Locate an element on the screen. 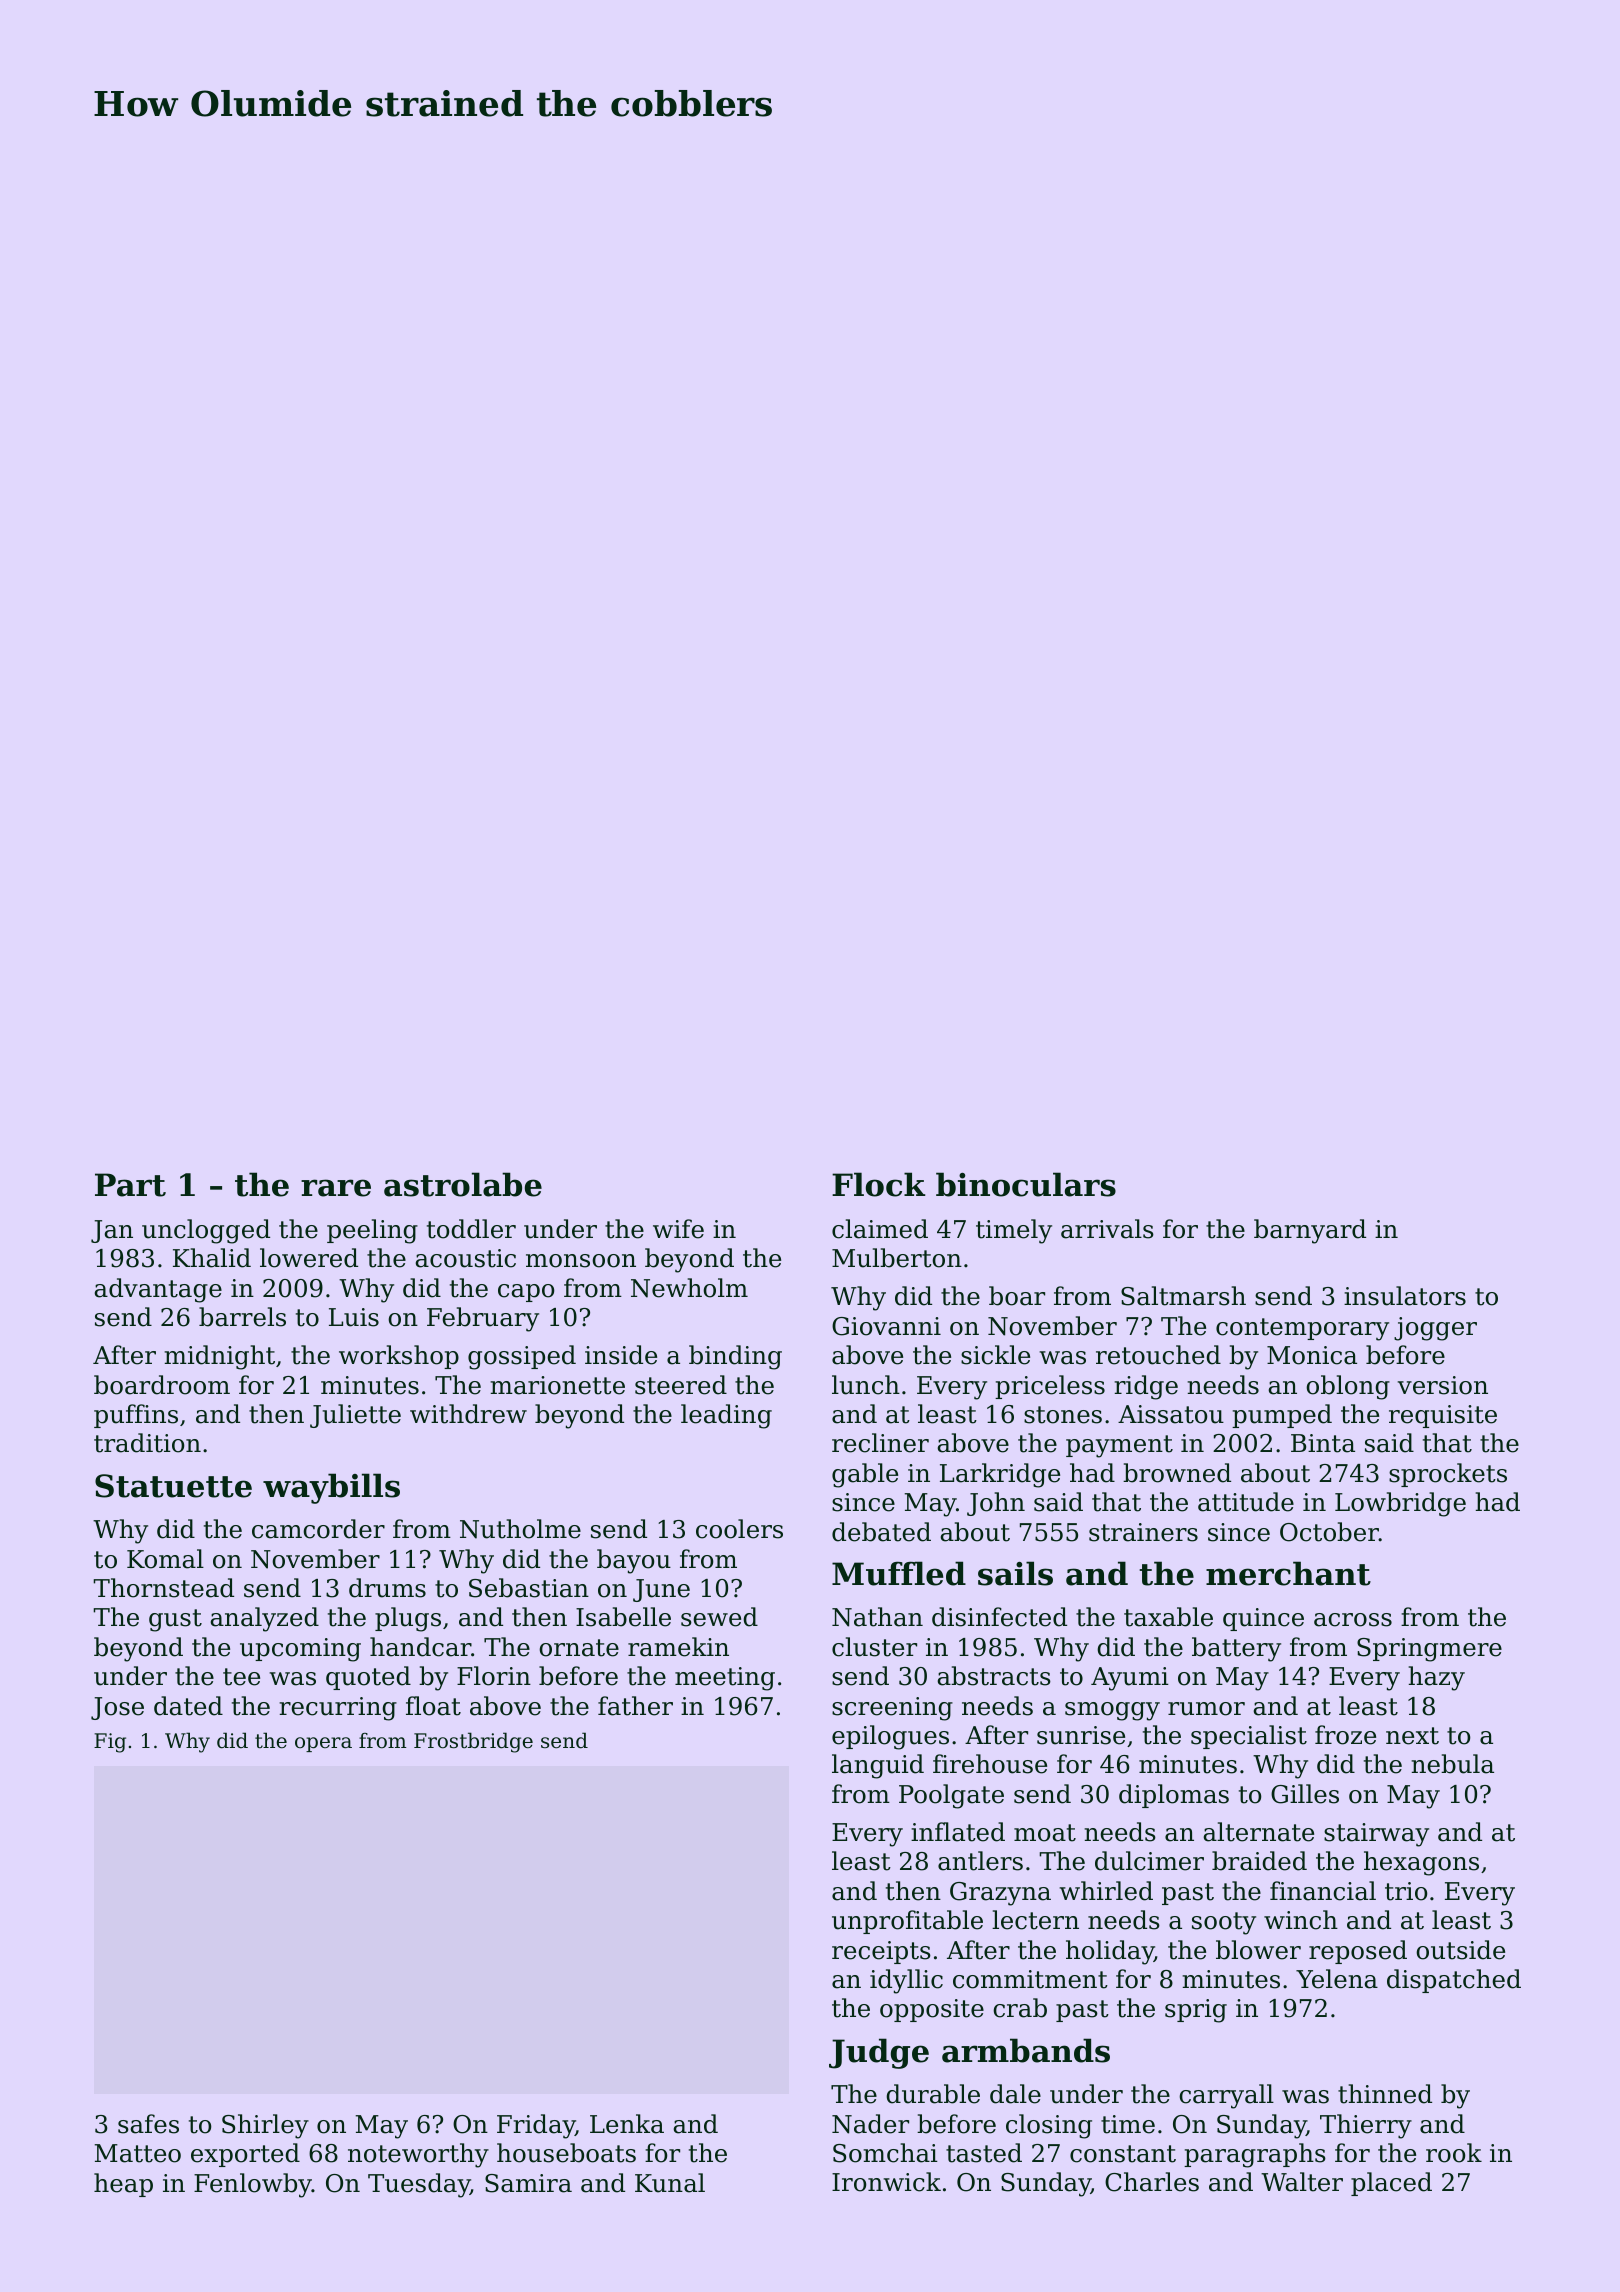  Ironwick is located at coordinates (886, 2182).
